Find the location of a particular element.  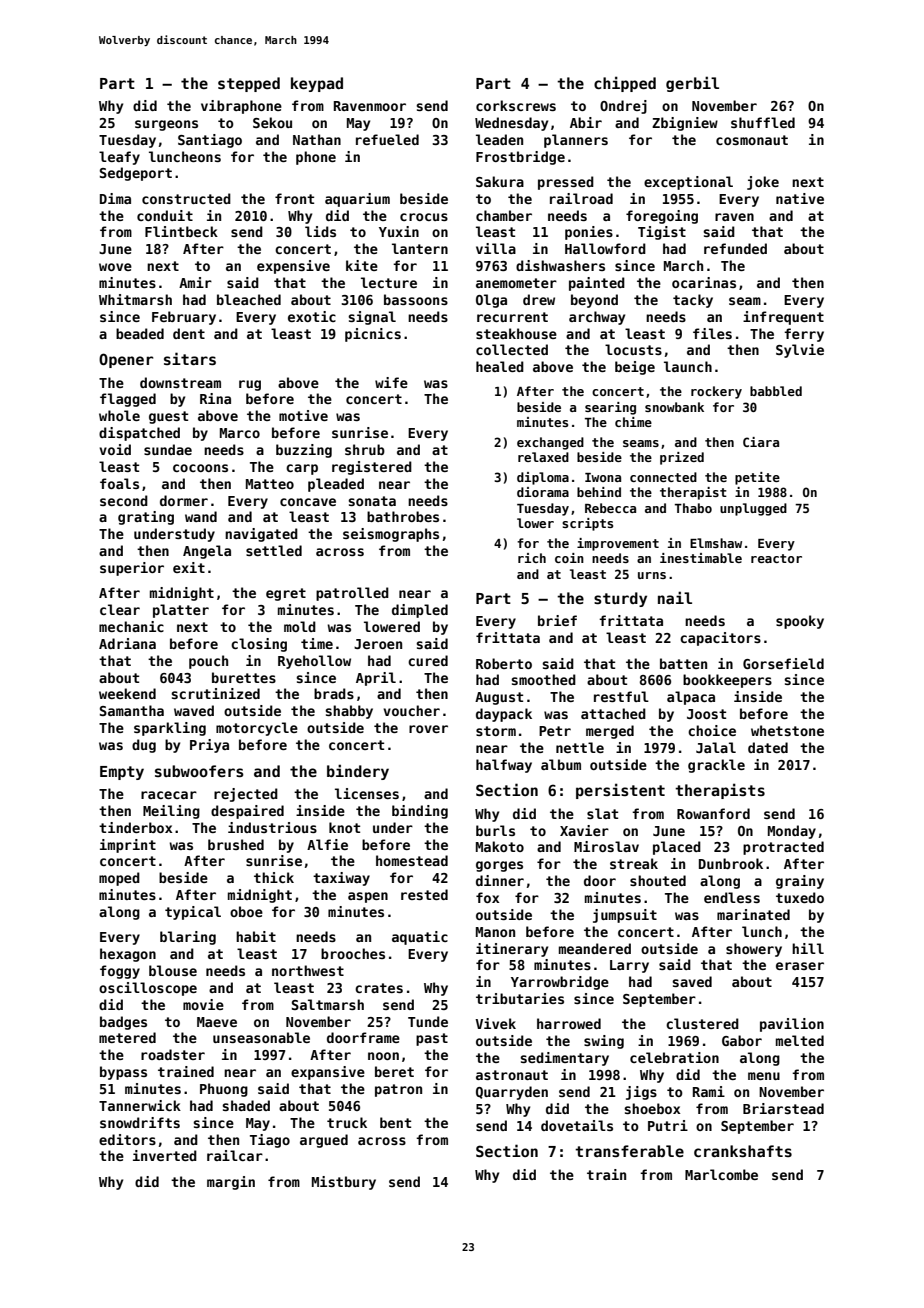

Mistbury is located at coordinates (344, 1183).
